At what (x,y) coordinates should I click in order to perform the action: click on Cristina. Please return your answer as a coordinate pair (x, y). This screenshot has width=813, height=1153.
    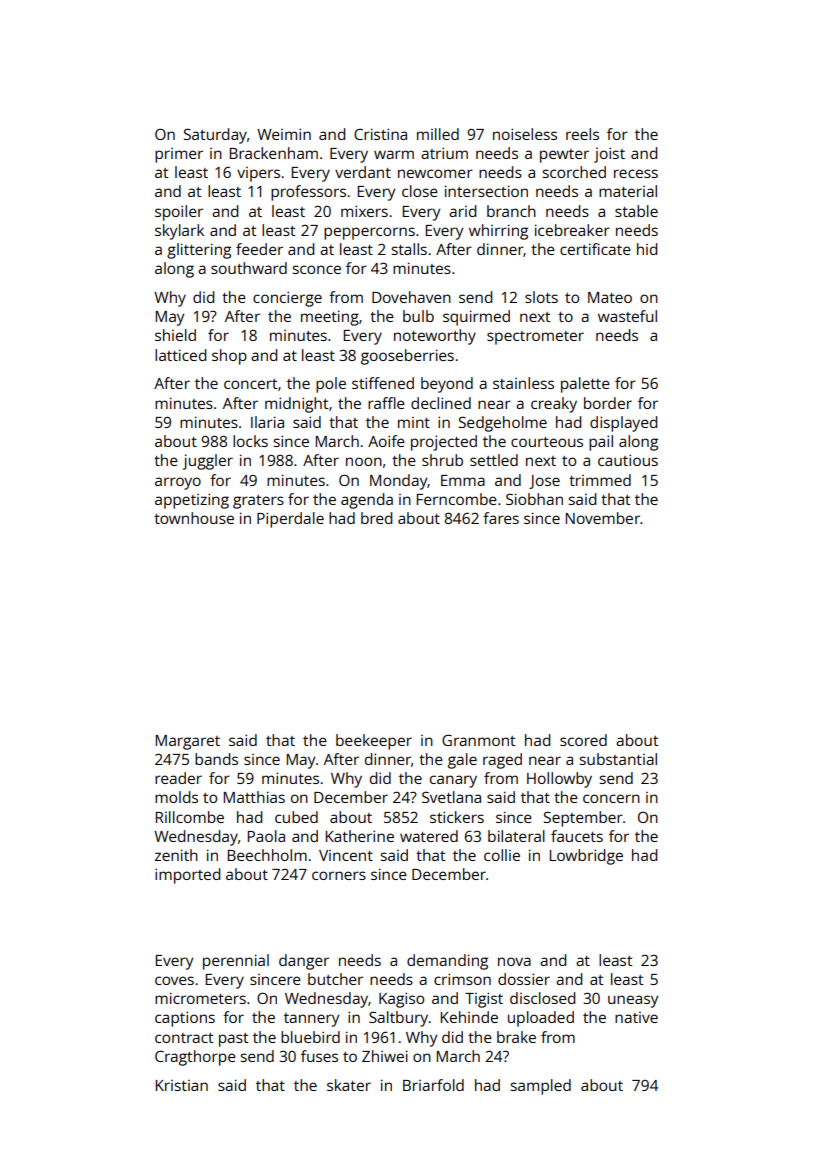
    Looking at the image, I should click on (380, 134).
